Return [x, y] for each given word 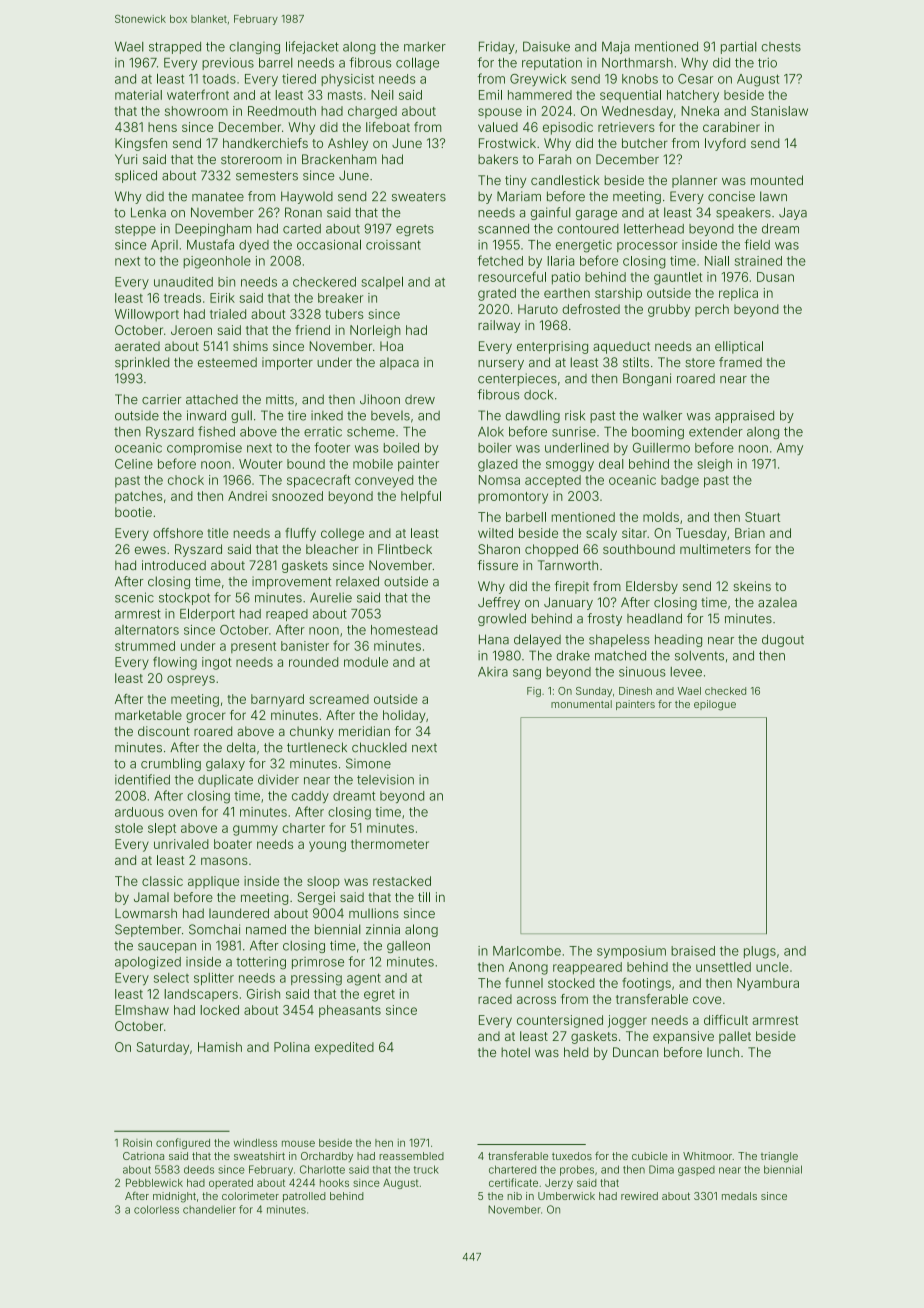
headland [654, 618]
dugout [783, 640]
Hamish [220, 1047]
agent [364, 979]
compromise [204, 449]
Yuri [126, 159]
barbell [526, 517]
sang [527, 674]
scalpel [382, 282]
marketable [148, 715]
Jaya [793, 213]
